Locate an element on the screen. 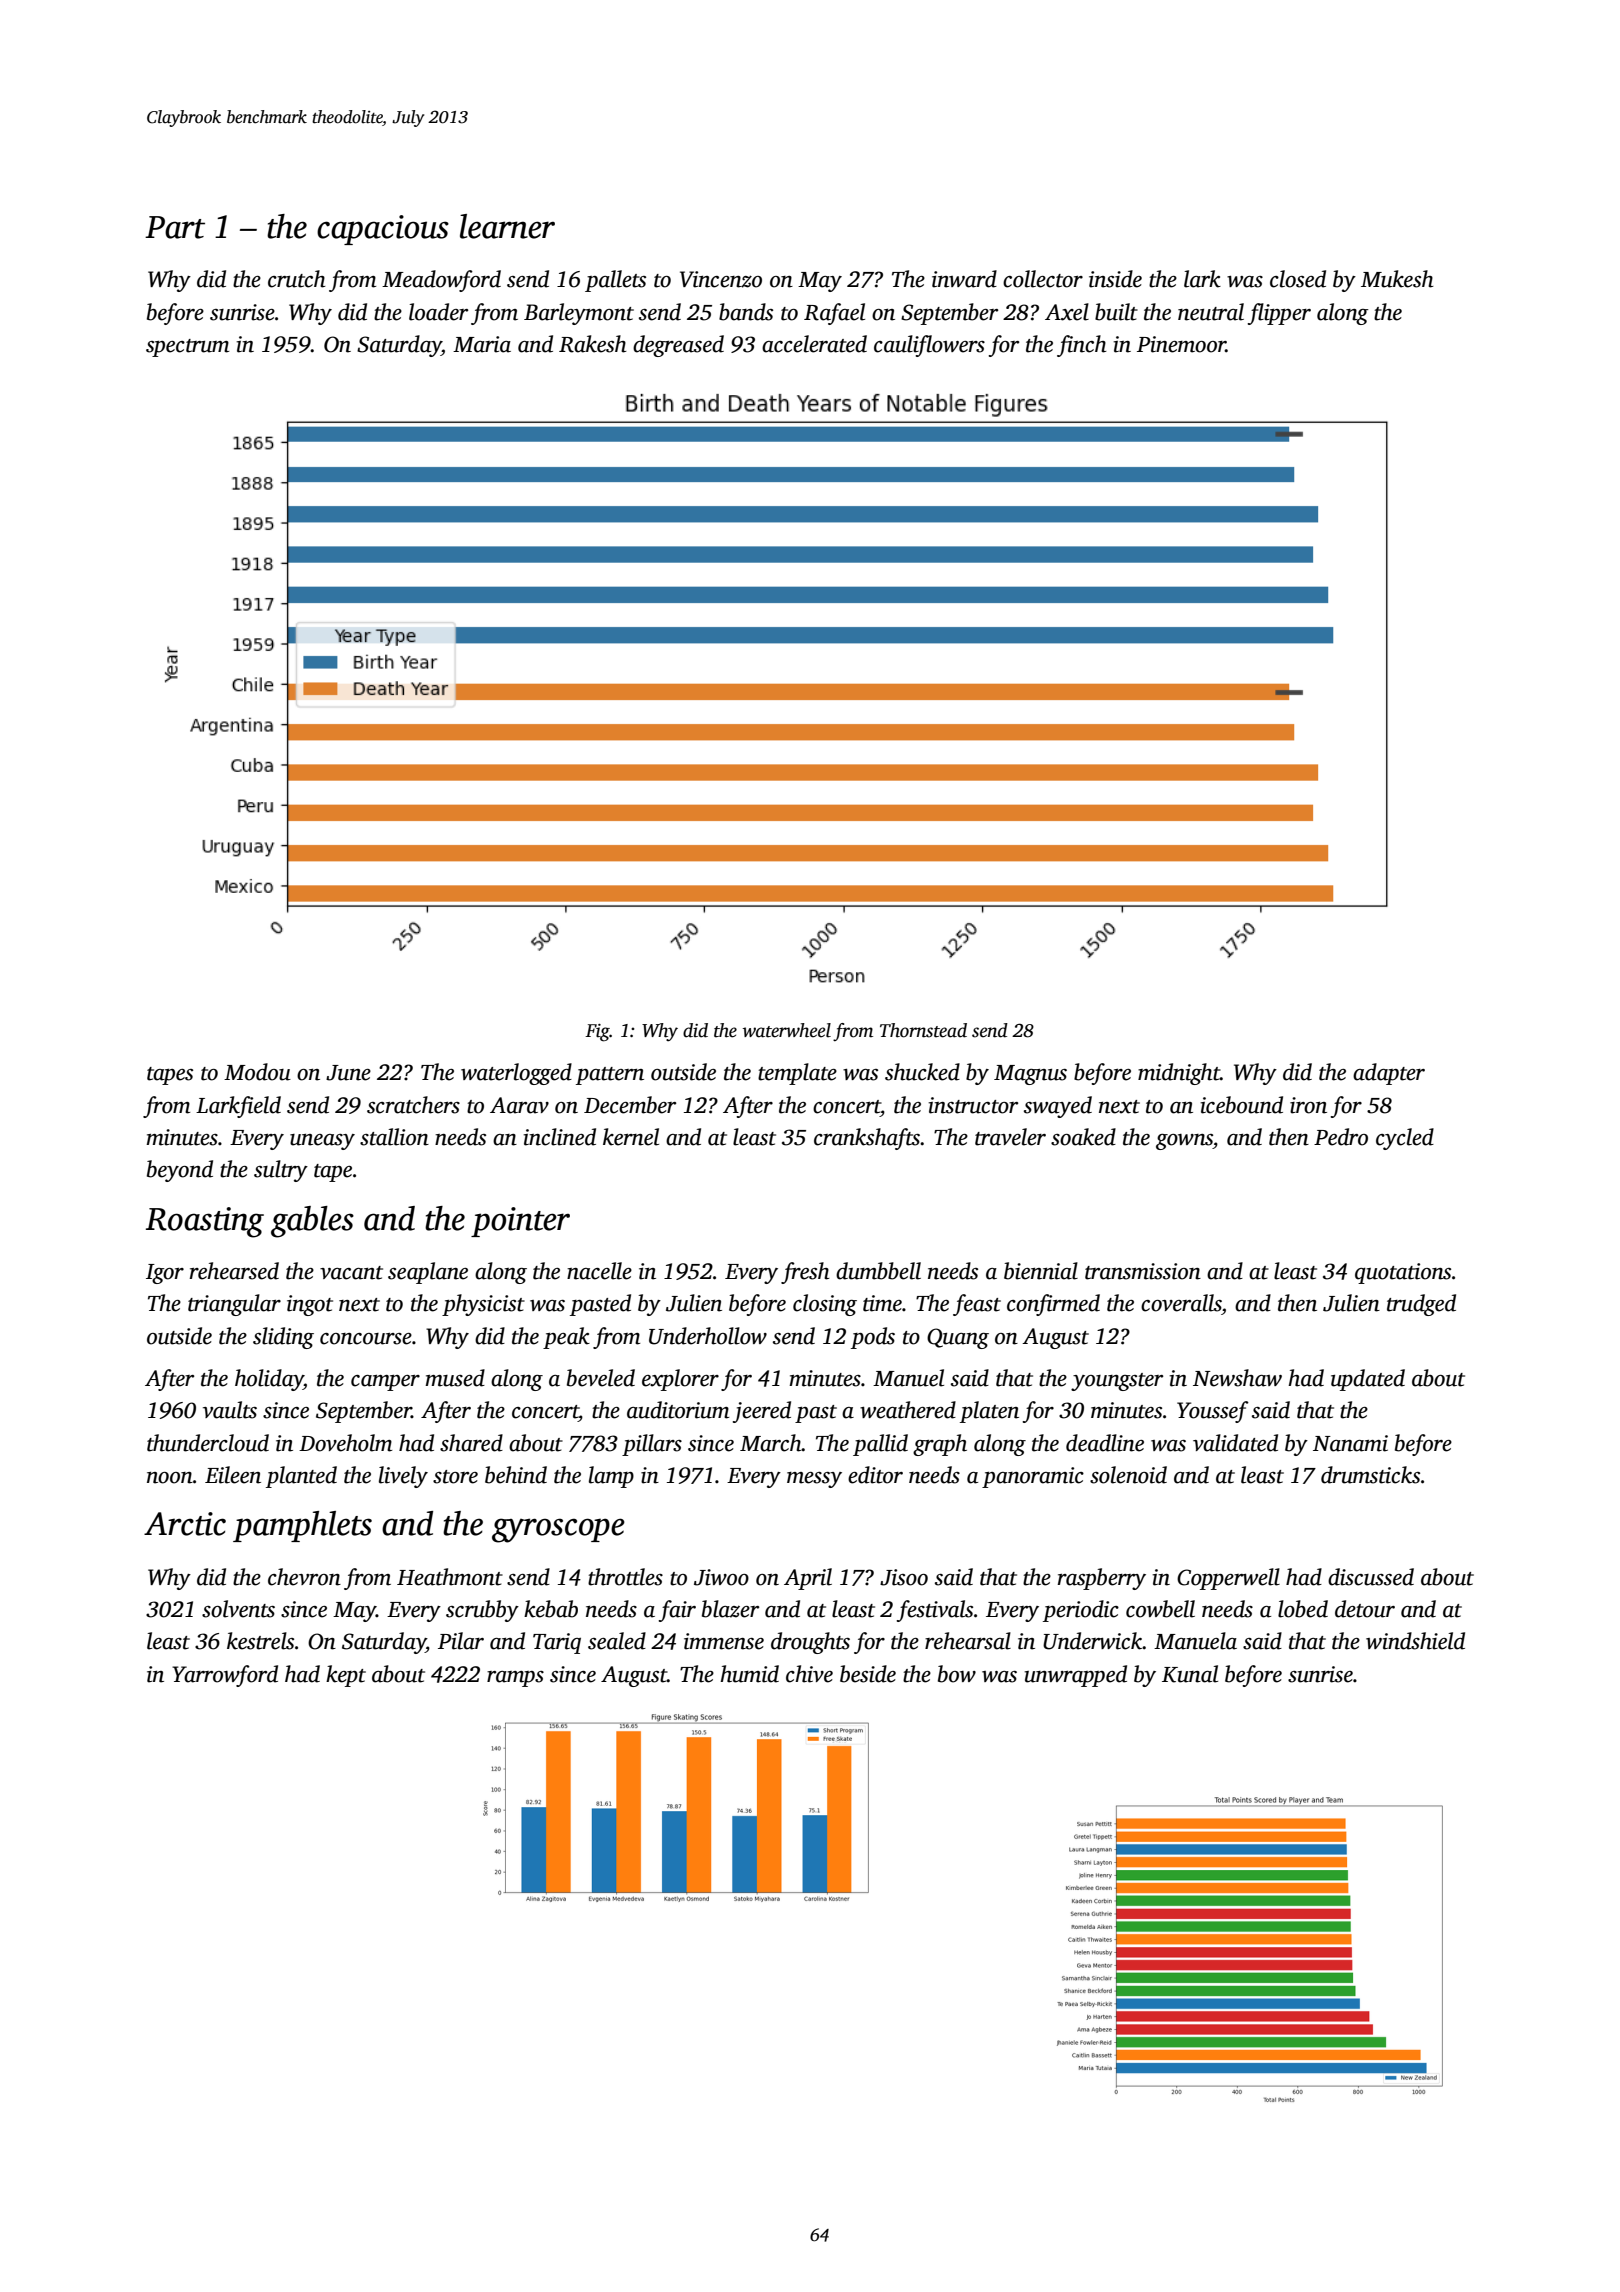  raspberry is located at coordinates (1102, 1579).
